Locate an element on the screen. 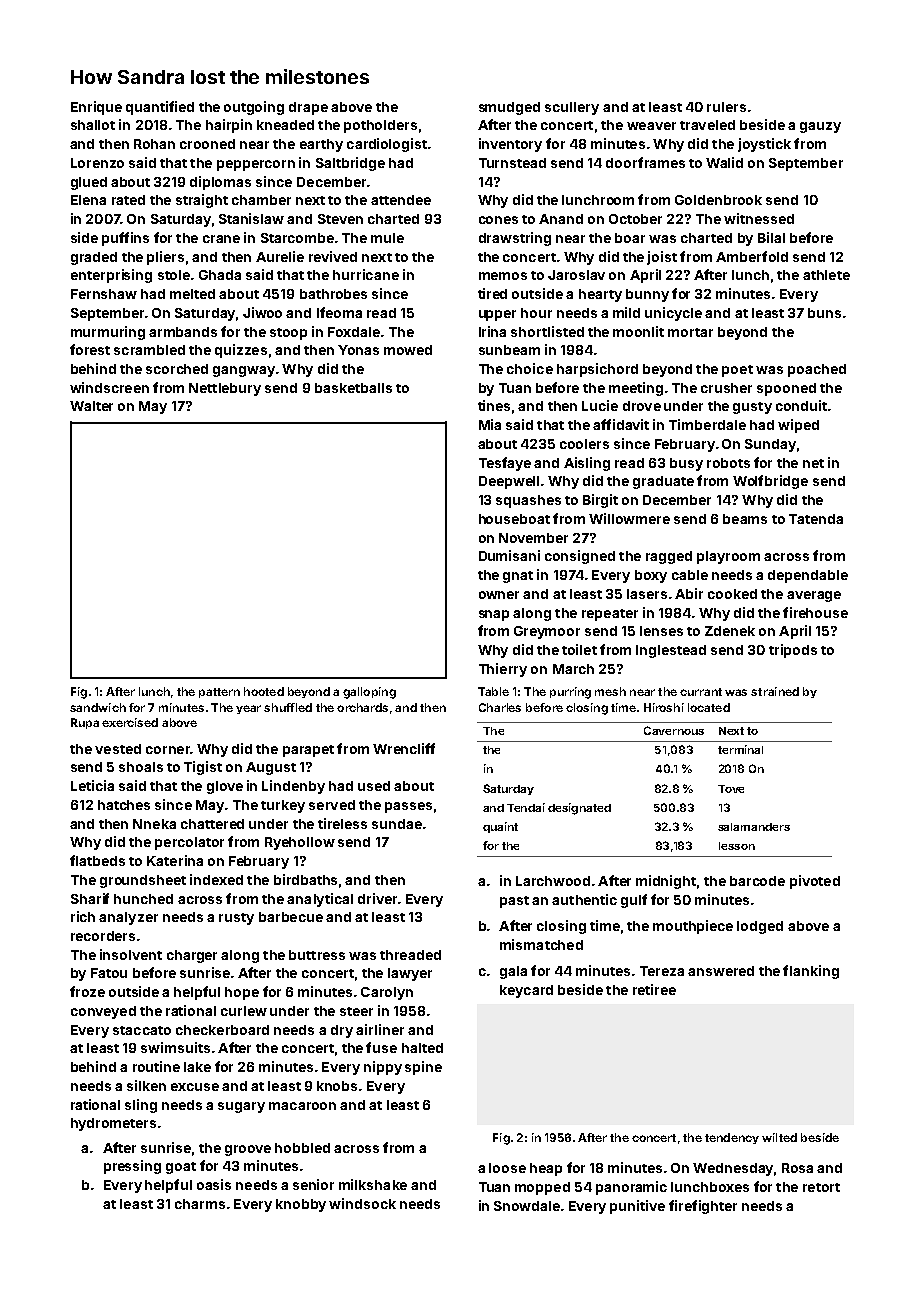 The image size is (924, 1308). Foxdale is located at coordinates (354, 332).
